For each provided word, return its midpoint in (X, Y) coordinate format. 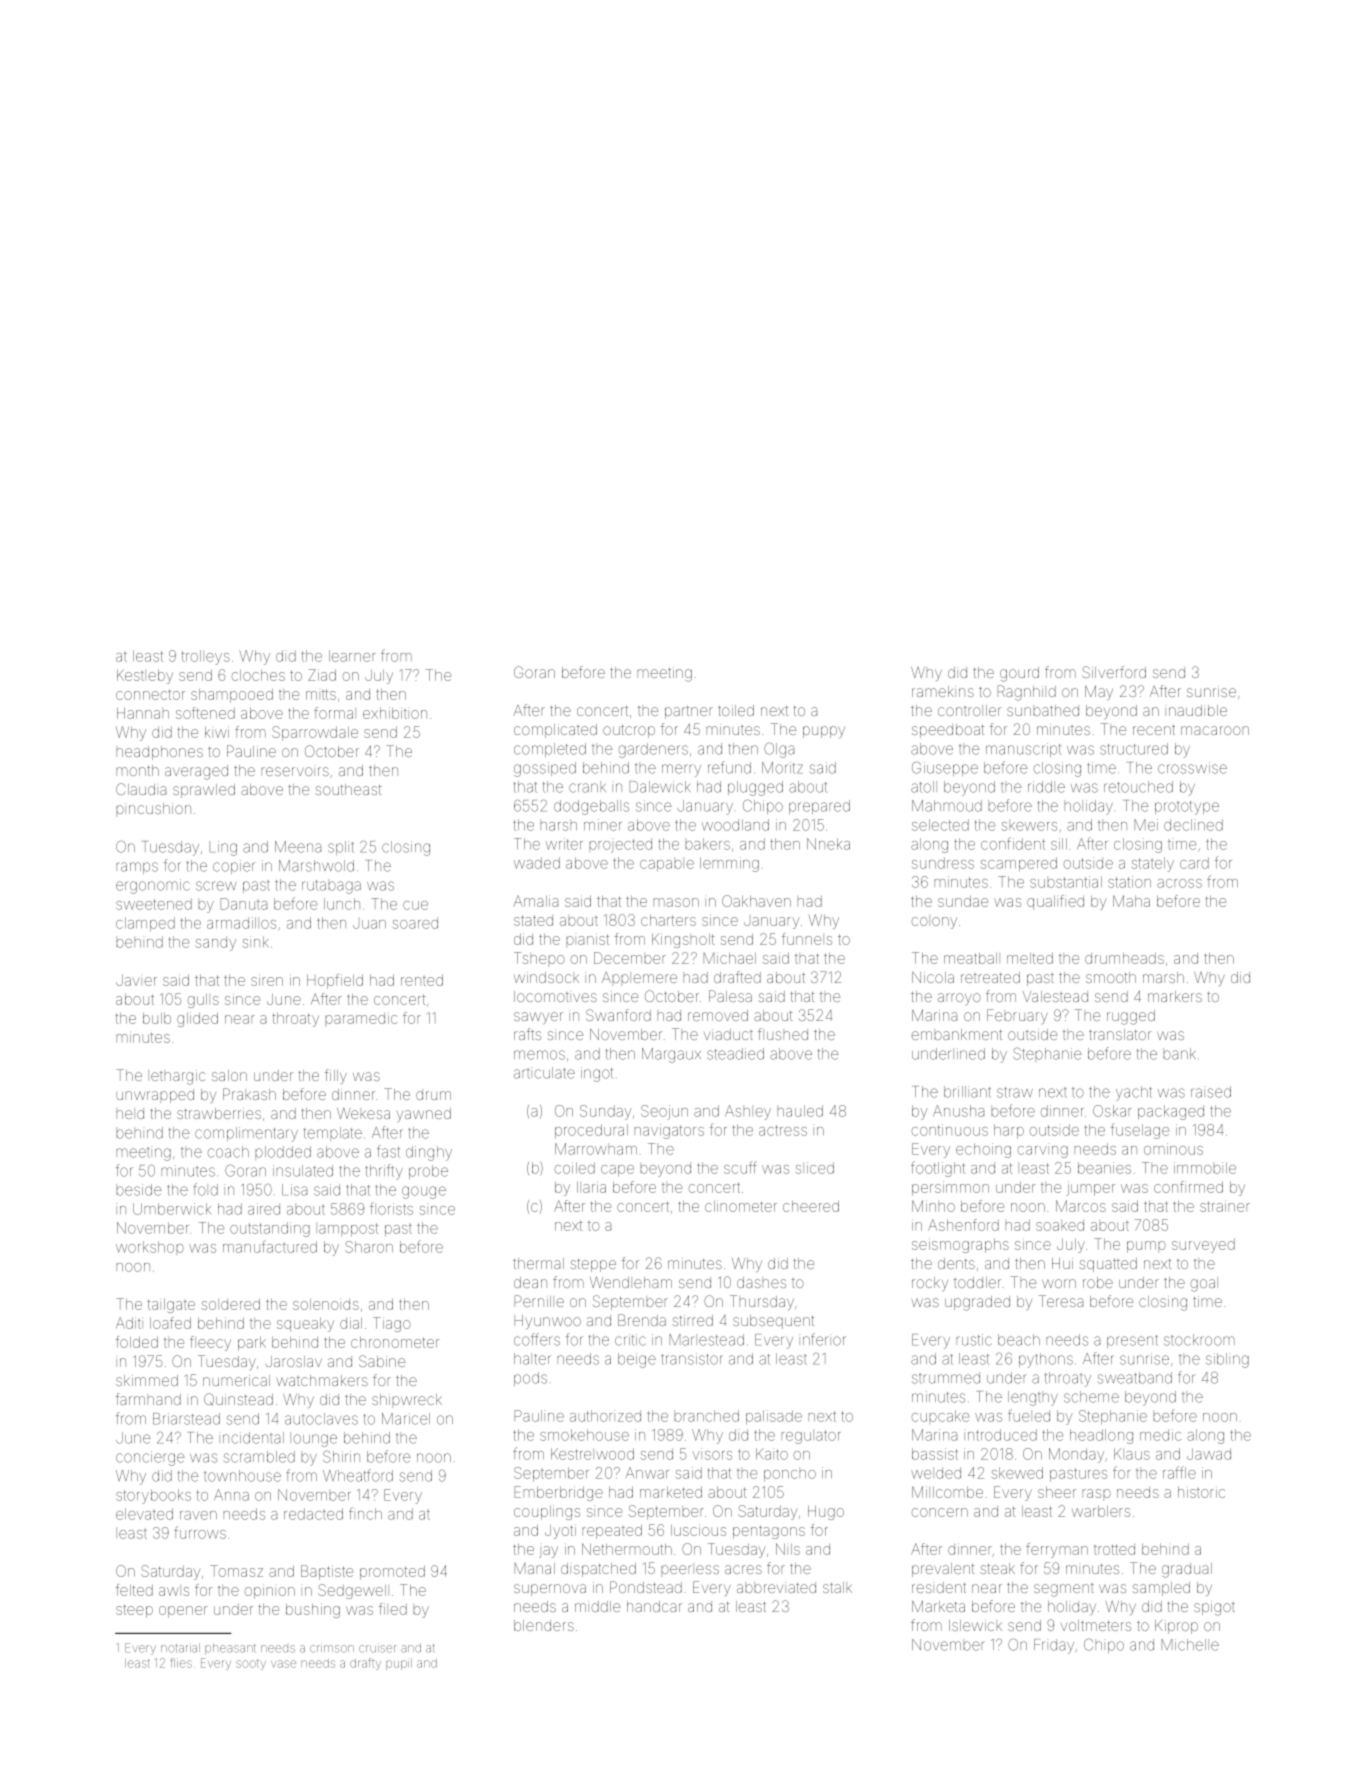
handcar (654, 1606)
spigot (1214, 1608)
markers (1175, 996)
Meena (298, 847)
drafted (737, 977)
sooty (251, 1664)
